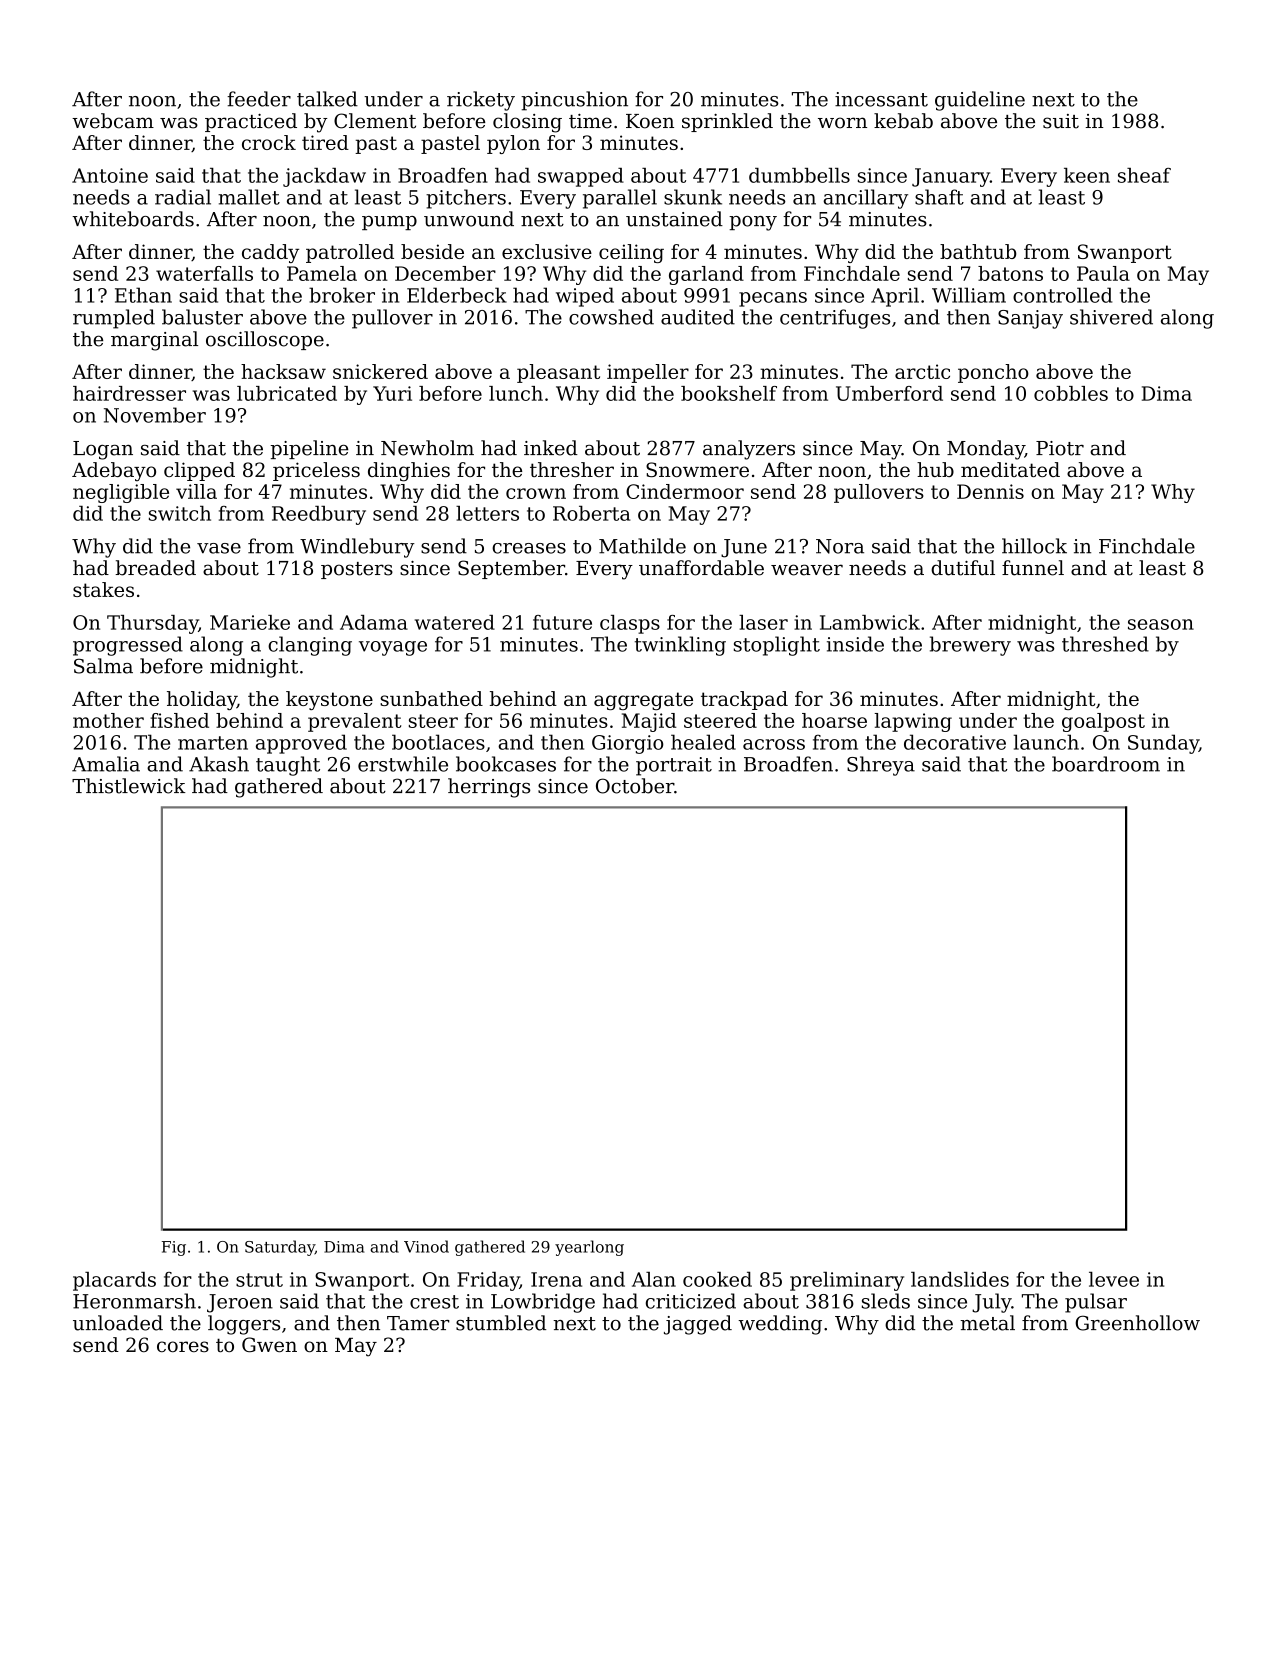 The width and height of the document is (1288, 1667). I want to click on placards, so click(114, 1281).
